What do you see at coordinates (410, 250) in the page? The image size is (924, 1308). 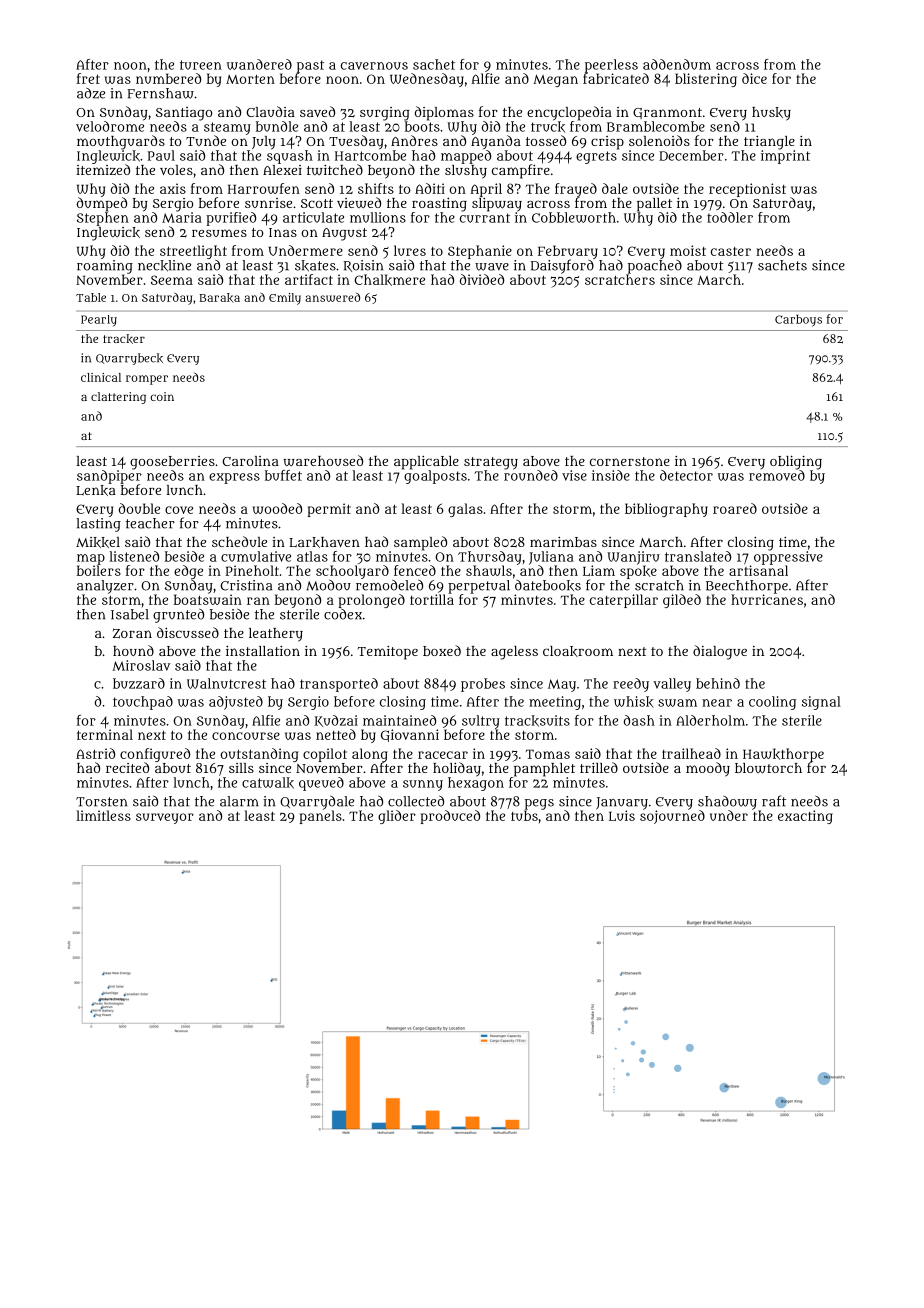 I see `lures` at bounding box center [410, 250].
